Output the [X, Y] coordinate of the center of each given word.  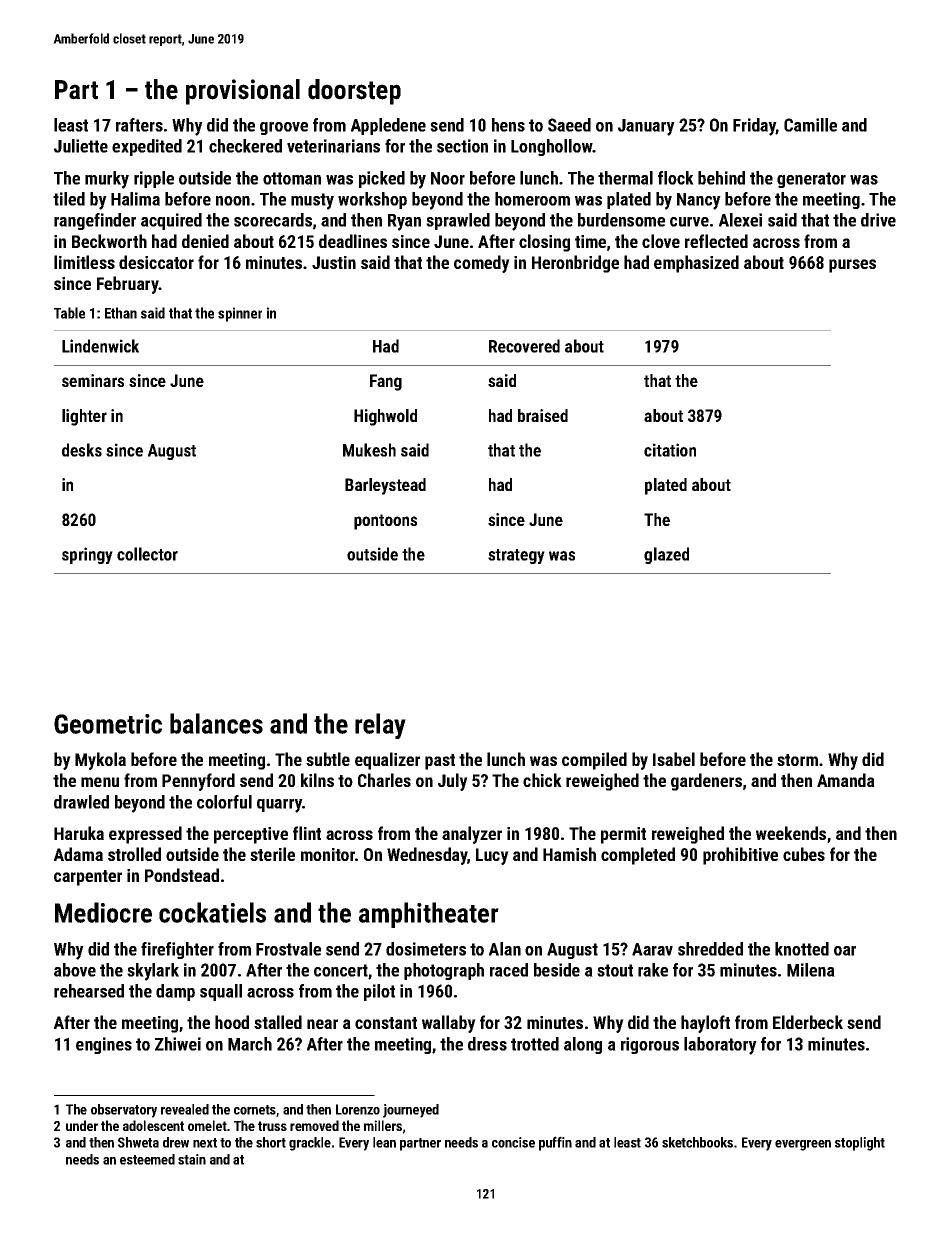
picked [382, 179]
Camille [810, 125]
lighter [84, 417]
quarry [279, 806]
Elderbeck [808, 1022]
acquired [171, 221]
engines [104, 1045]
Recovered [524, 346]
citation [670, 450]
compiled [594, 761]
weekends [791, 833]
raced [509, 970]
